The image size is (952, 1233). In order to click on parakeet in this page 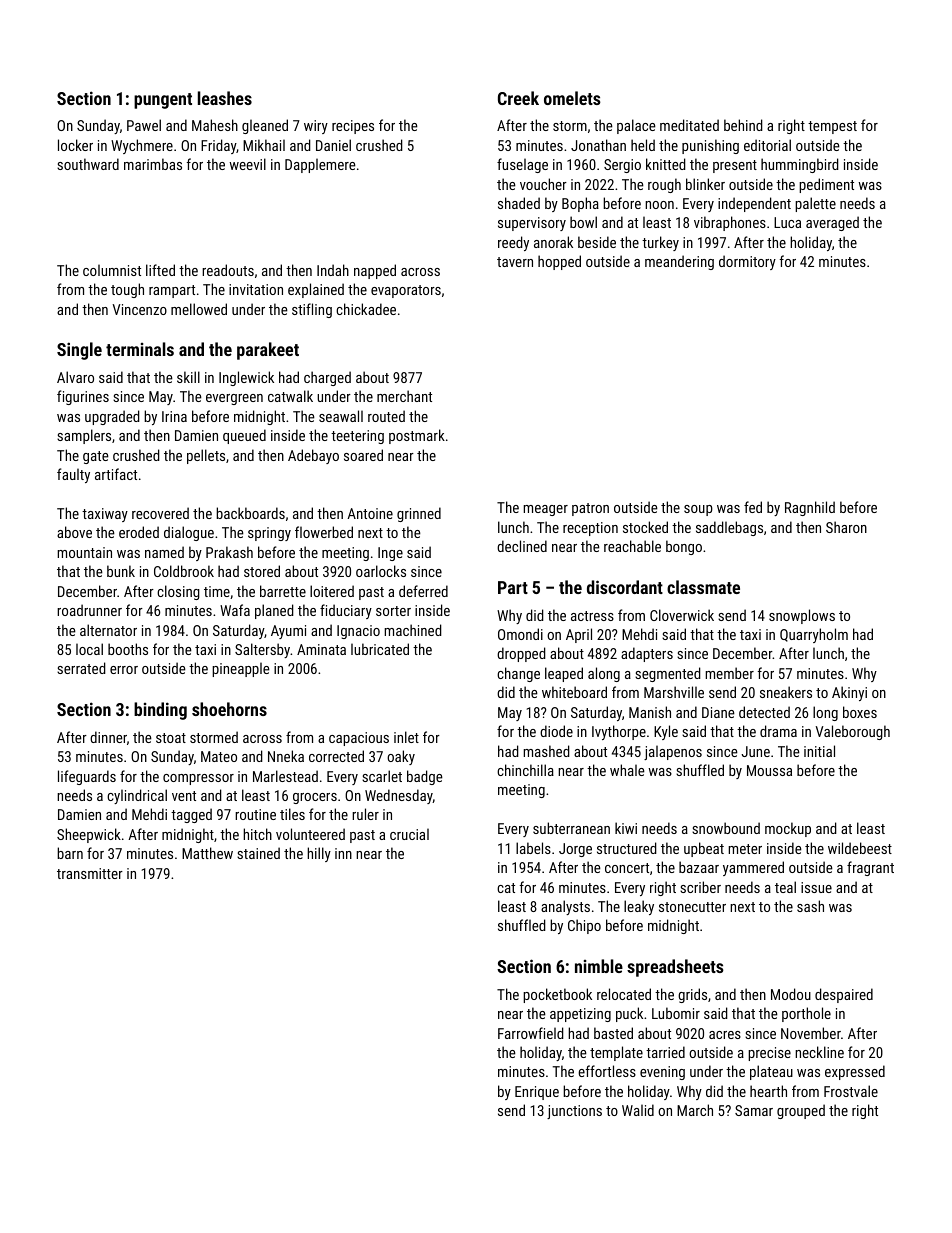, I will do `click(268, 351)`.
